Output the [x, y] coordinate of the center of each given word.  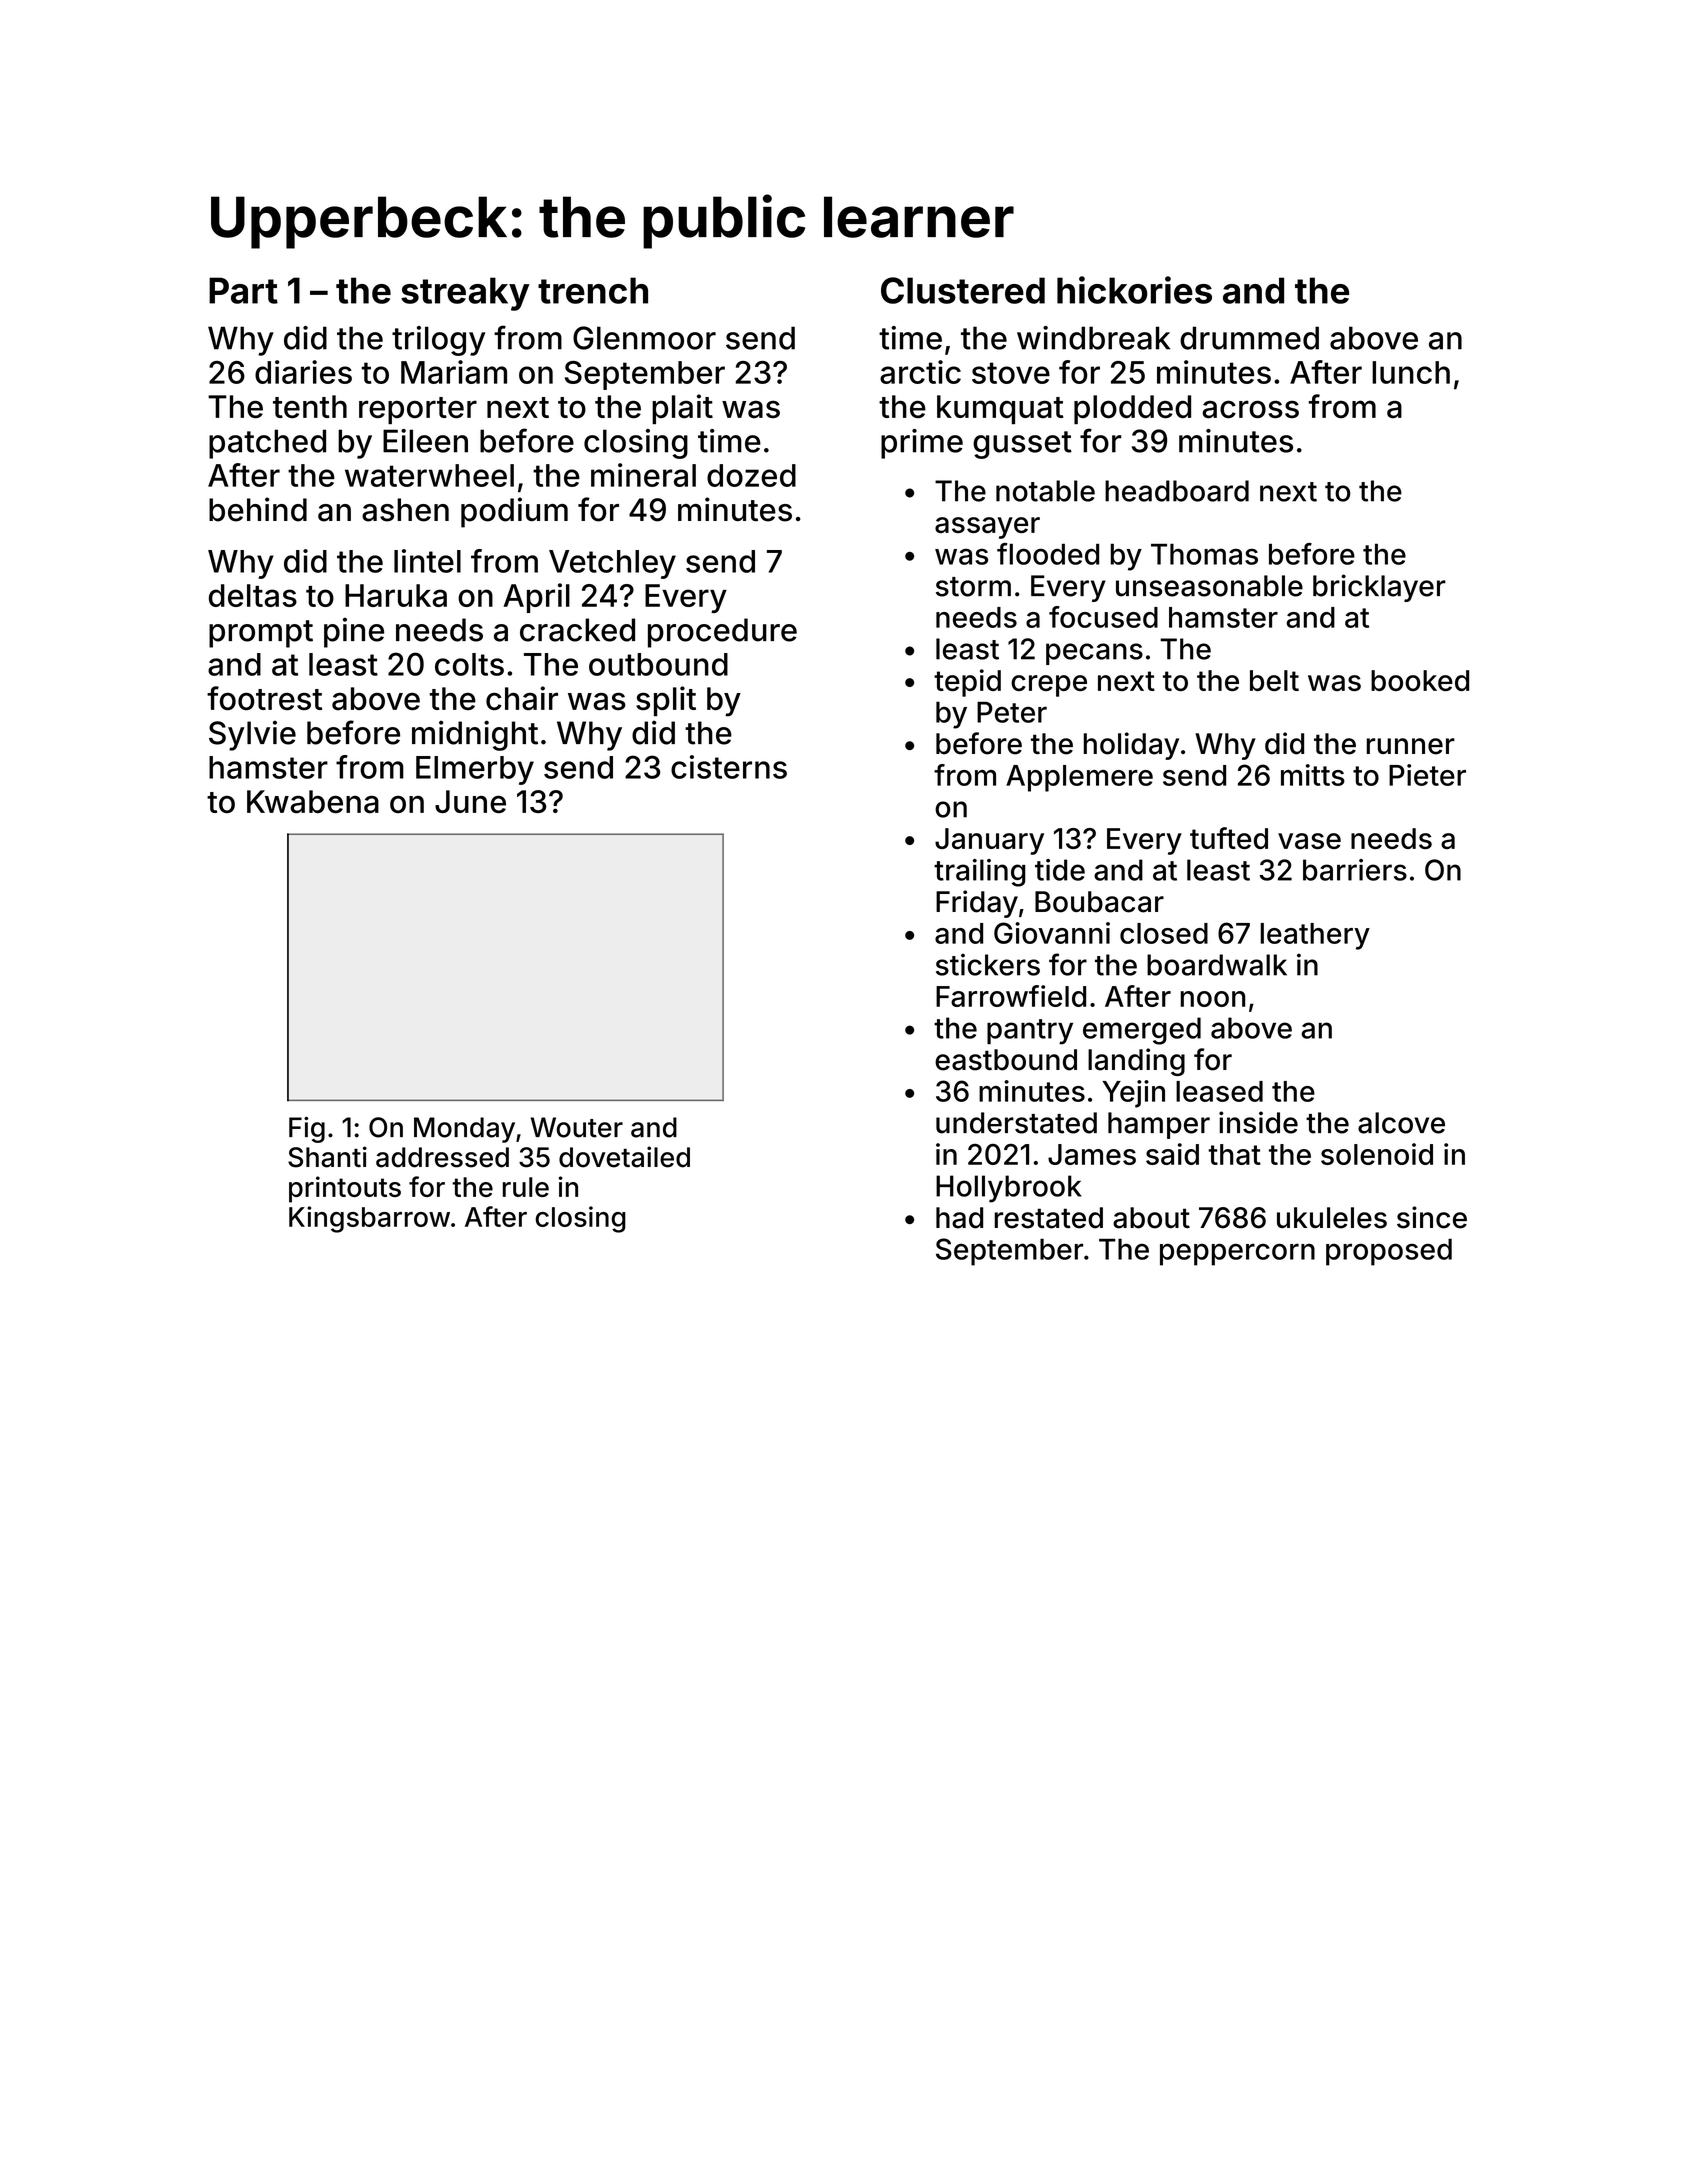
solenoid [1377, 1154]
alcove [1401, 1123]
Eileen [425, 441]
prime [922, 444]
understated [1016, 1123]
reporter [418, 410]
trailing [979, 873]
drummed [1249, 338]
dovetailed [624, 1157]
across [1250, 409]
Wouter [576, 1127]
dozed [751, 475]
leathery [1315, 936]
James [1092, 1154]
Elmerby [475, 770]
